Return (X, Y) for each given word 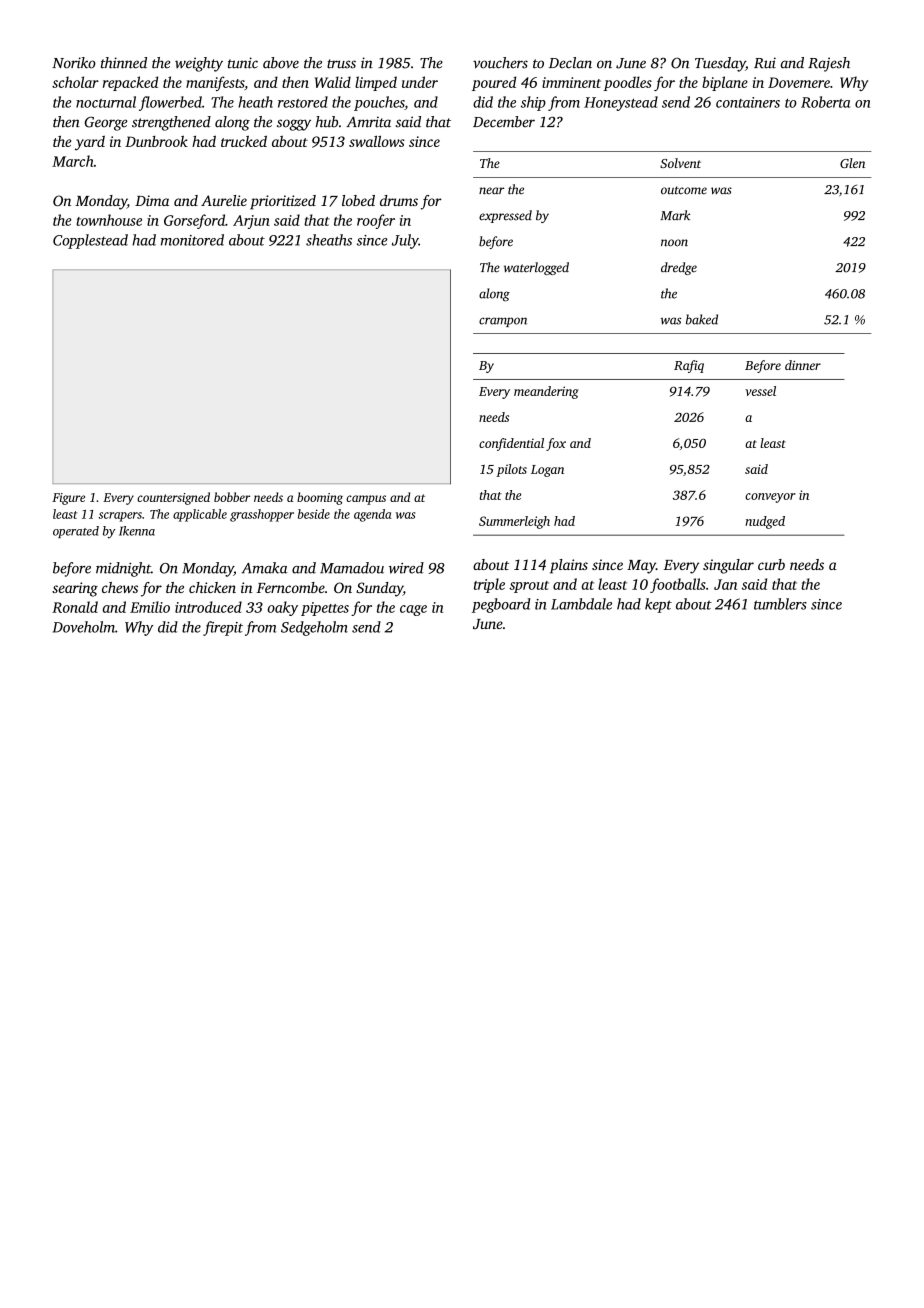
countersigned (173, 498)
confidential (511, 444)
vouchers (500, 63)
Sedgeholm (314, 628)
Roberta (825, 102)
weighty (199, 64)
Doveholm (84, 627)
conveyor (770, 498)
